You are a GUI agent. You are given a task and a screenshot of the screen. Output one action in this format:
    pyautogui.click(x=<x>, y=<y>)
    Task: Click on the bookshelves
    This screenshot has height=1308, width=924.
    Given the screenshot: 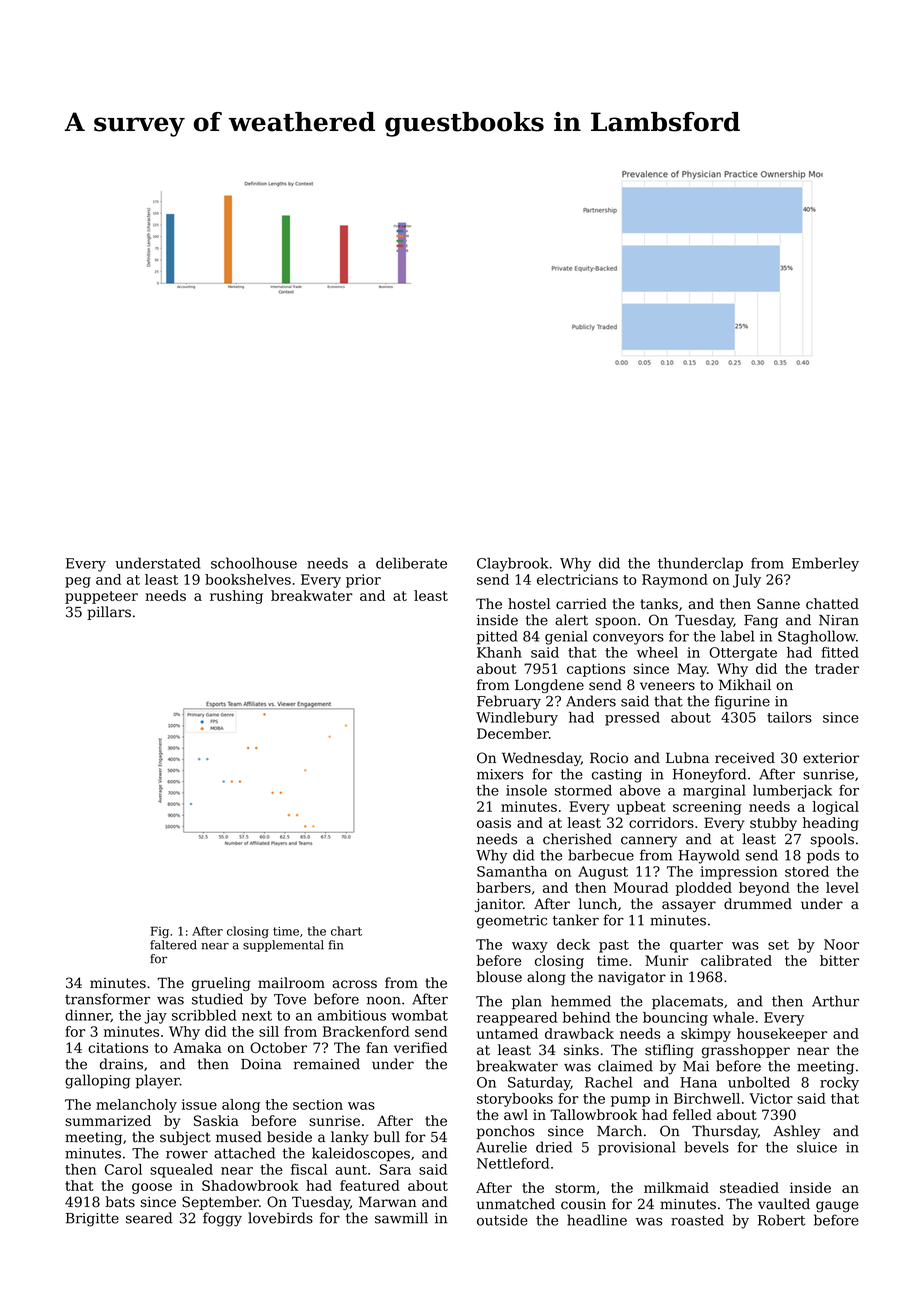 What is the action you would take?
    pyautogui.click(x=248, y=579)
